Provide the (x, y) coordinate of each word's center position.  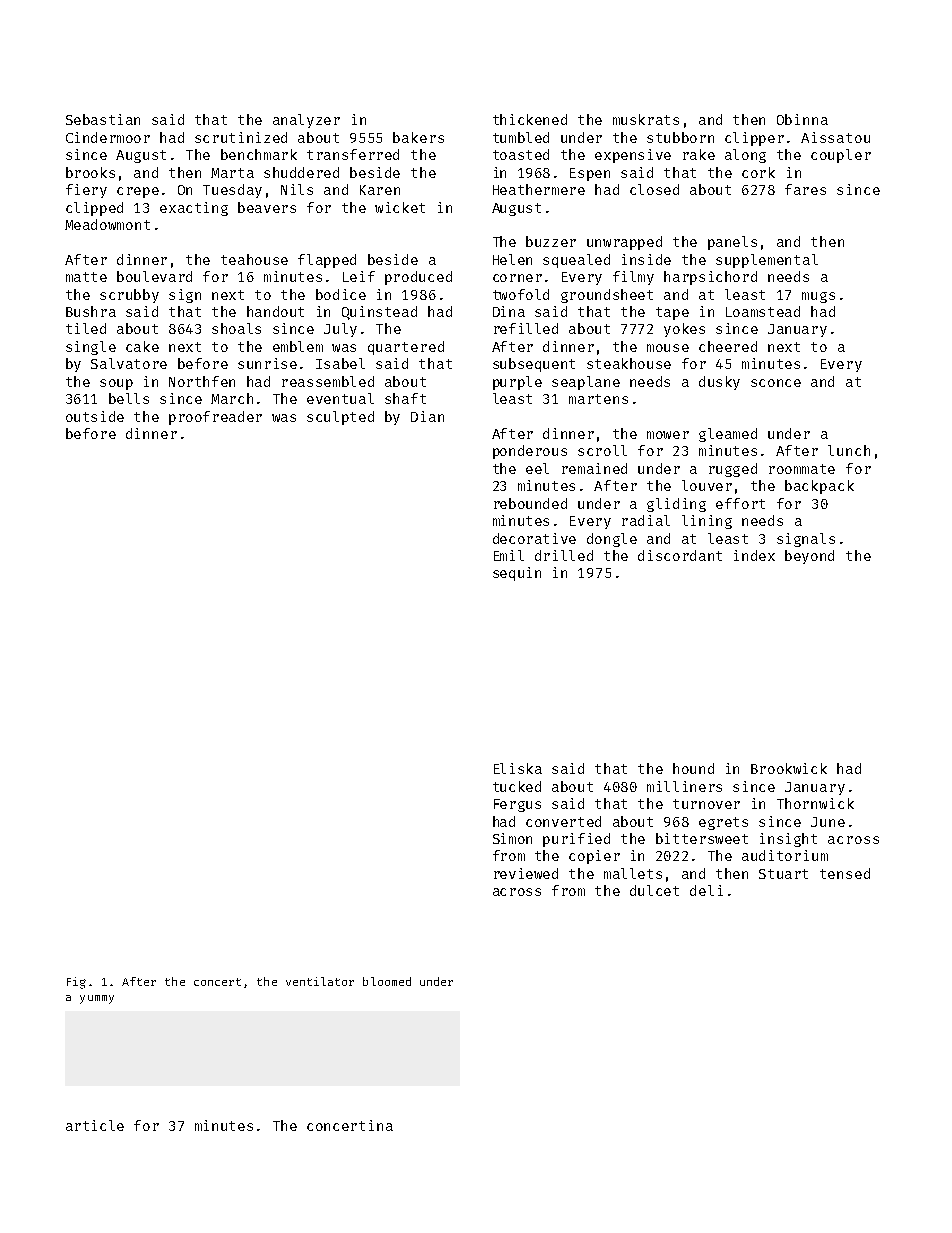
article (95, 1125)
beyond (809, 557)
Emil (509, 555)
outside (95, 416)
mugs (818, 297)
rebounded (530, 503)
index (754, 555)
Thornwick (815, 803)
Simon (512, 838)
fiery (86, 191)
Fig (76, 983)
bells (129, 398)
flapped (327, 261)
